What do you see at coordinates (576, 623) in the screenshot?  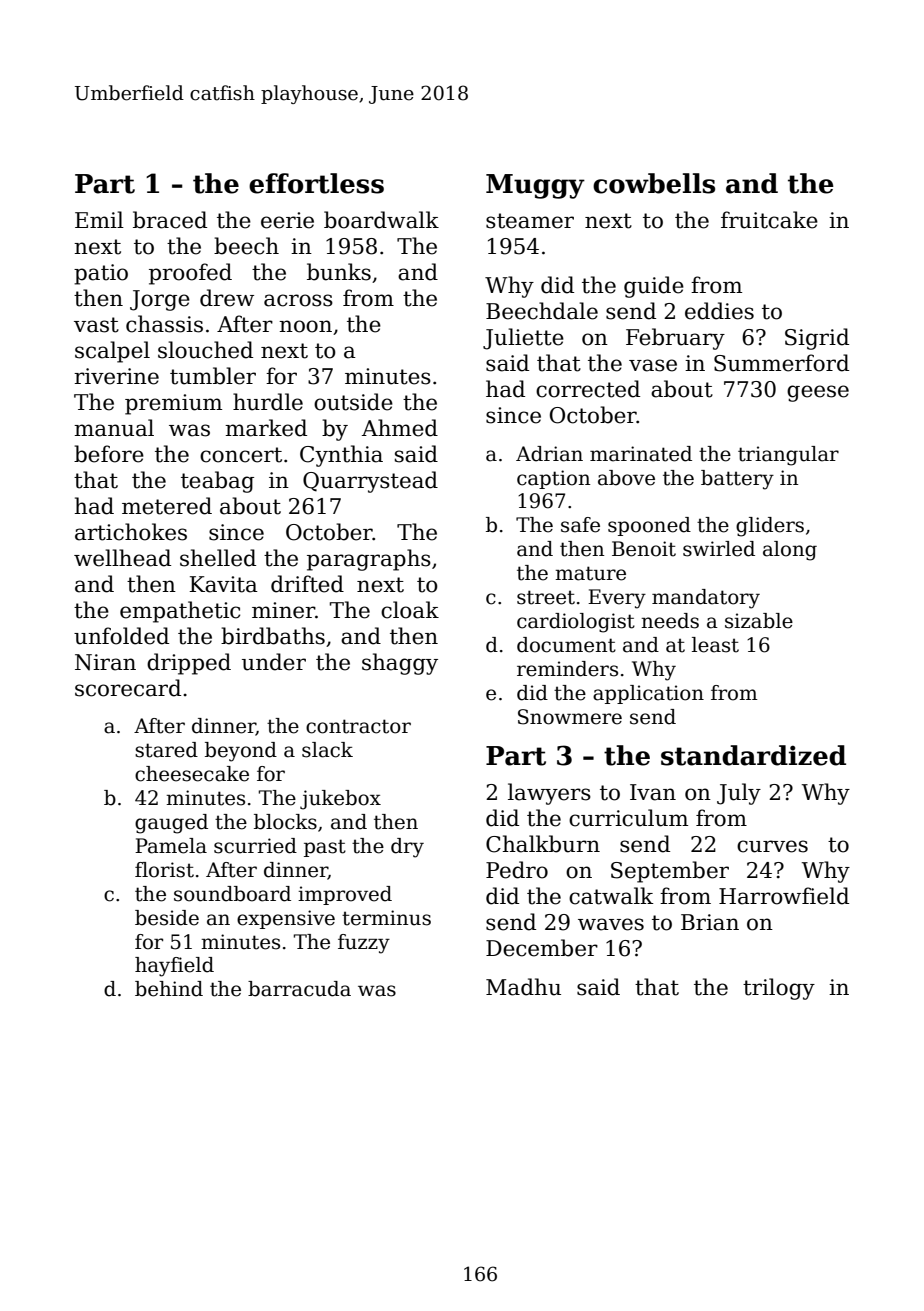 I see `cardiologist` at bounding box center [576, 623].
